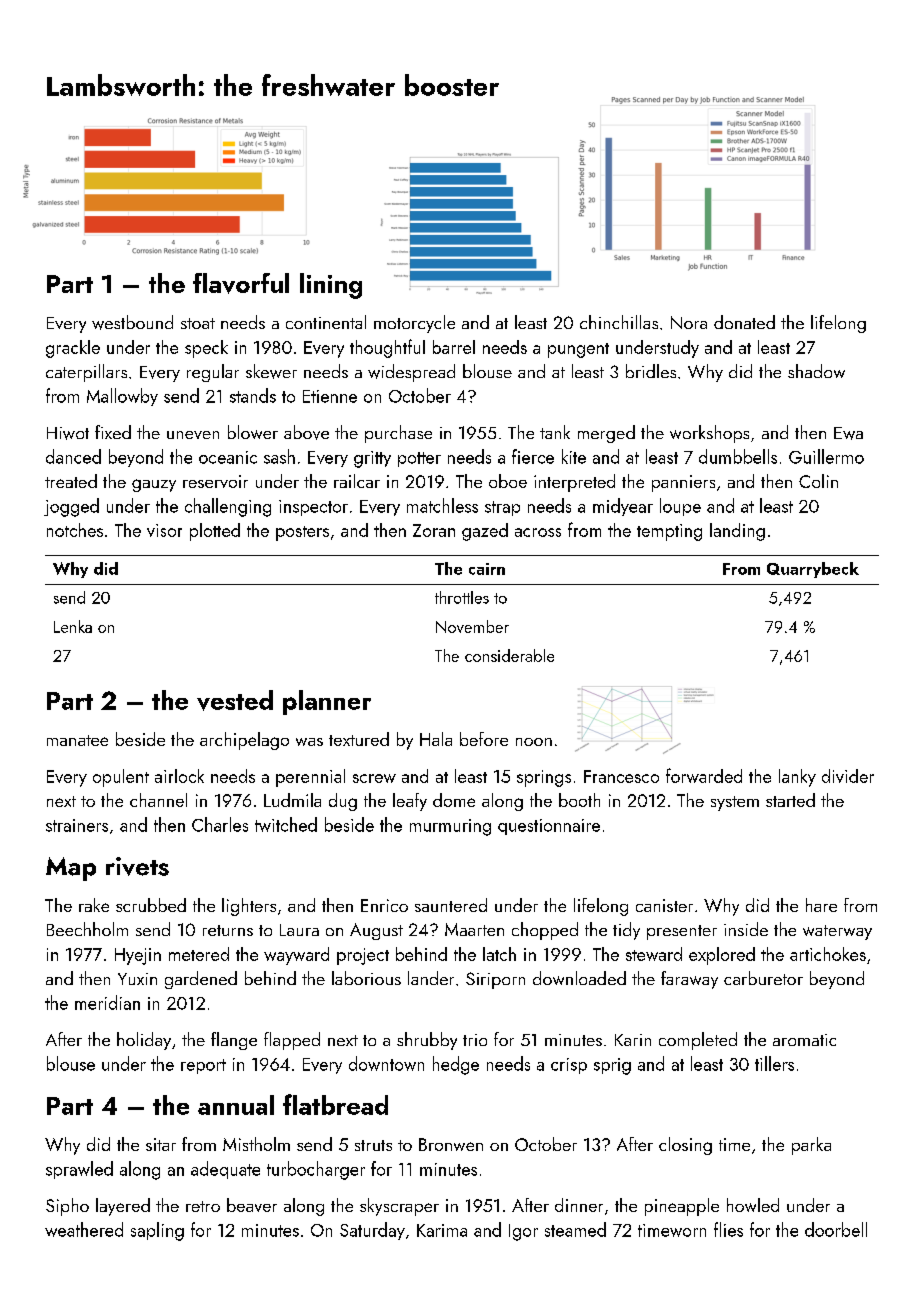 This screenshot has width=924, height=1314. What do you see at coordinates (450, 827) in the screenshot?
I see `murmuring` at bounding box center [450, 827].
